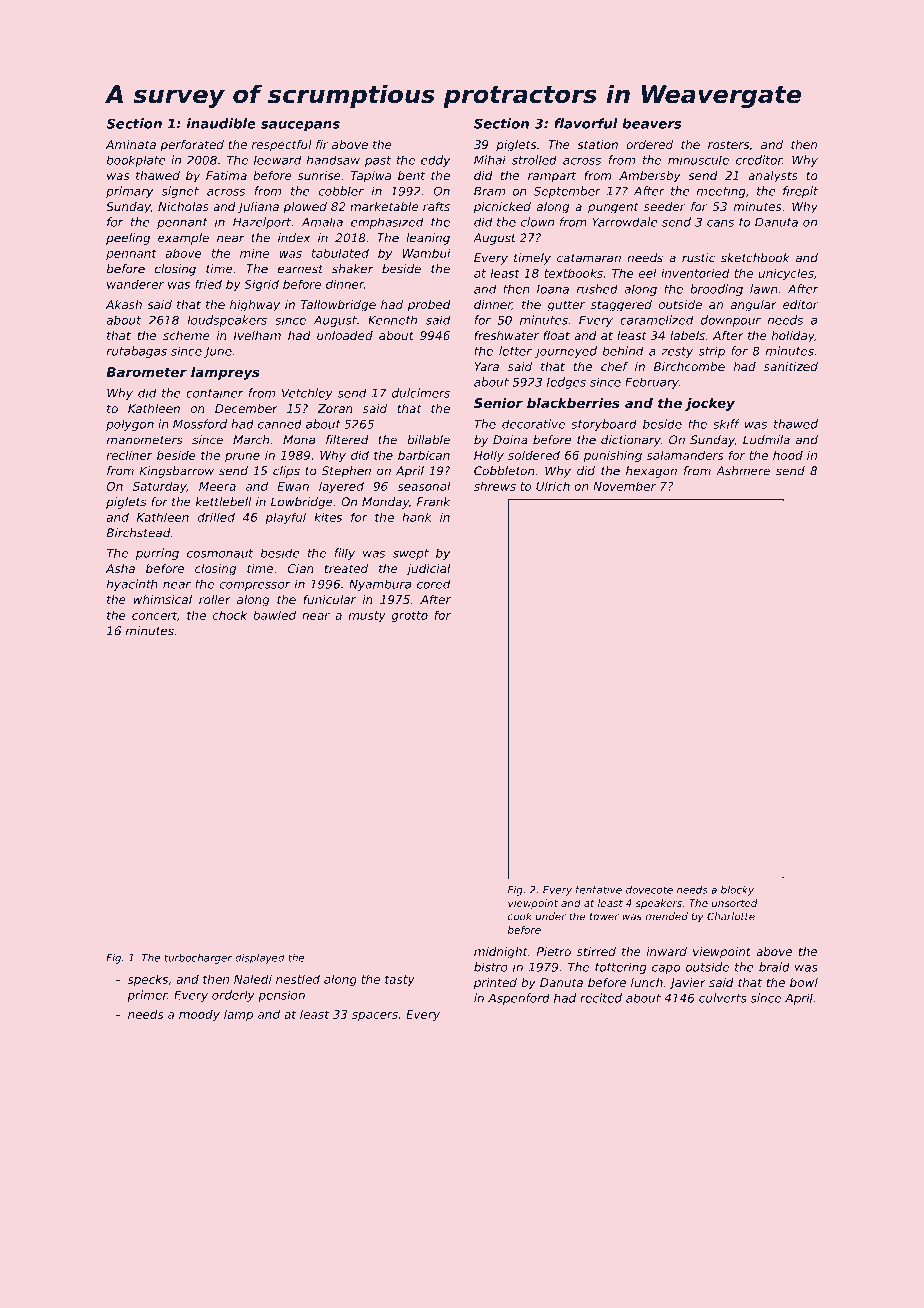  I want to click on turbocharger, so click(198, 959).
